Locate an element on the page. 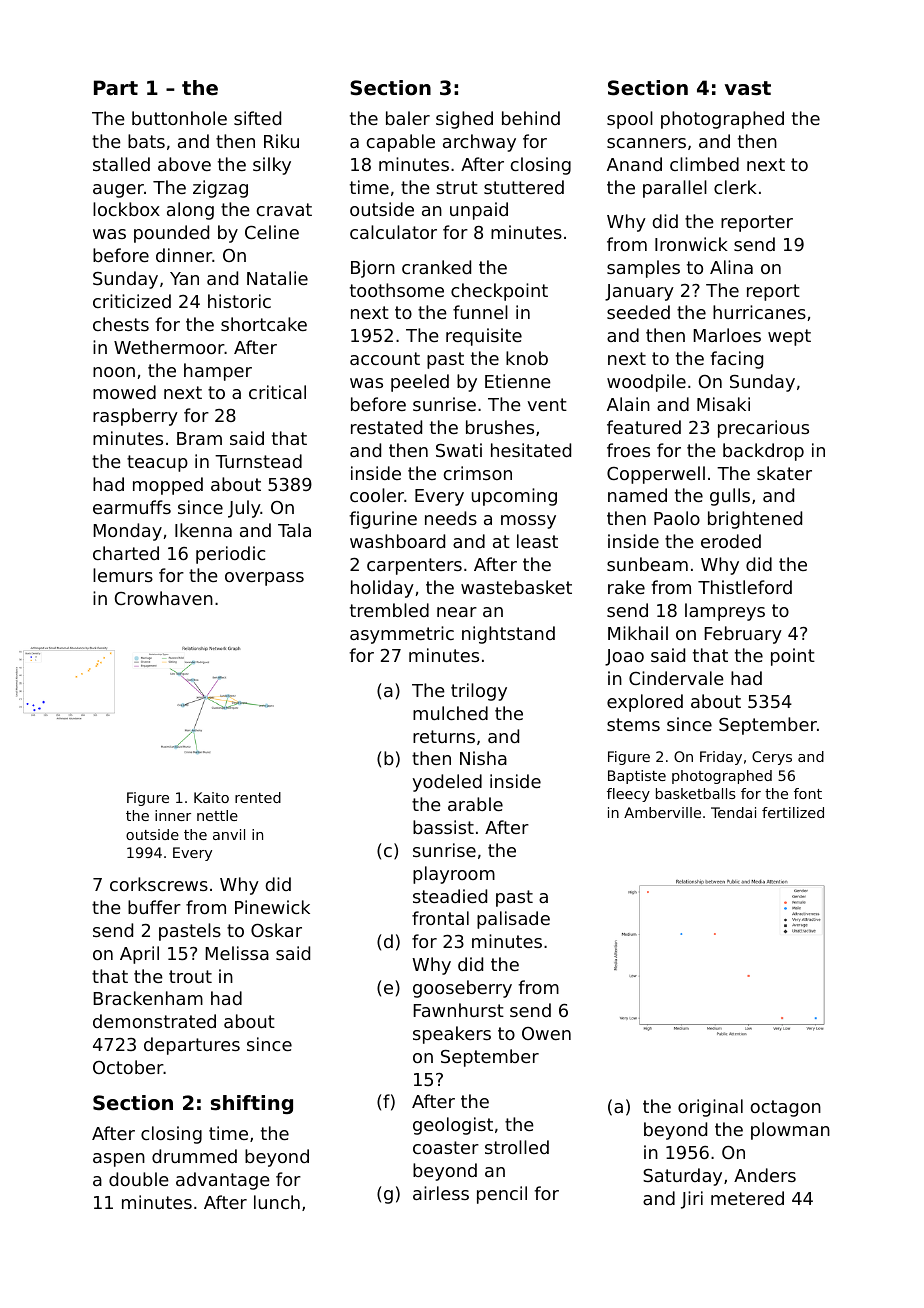  wastebasket is located at coordinates (516, 587).
